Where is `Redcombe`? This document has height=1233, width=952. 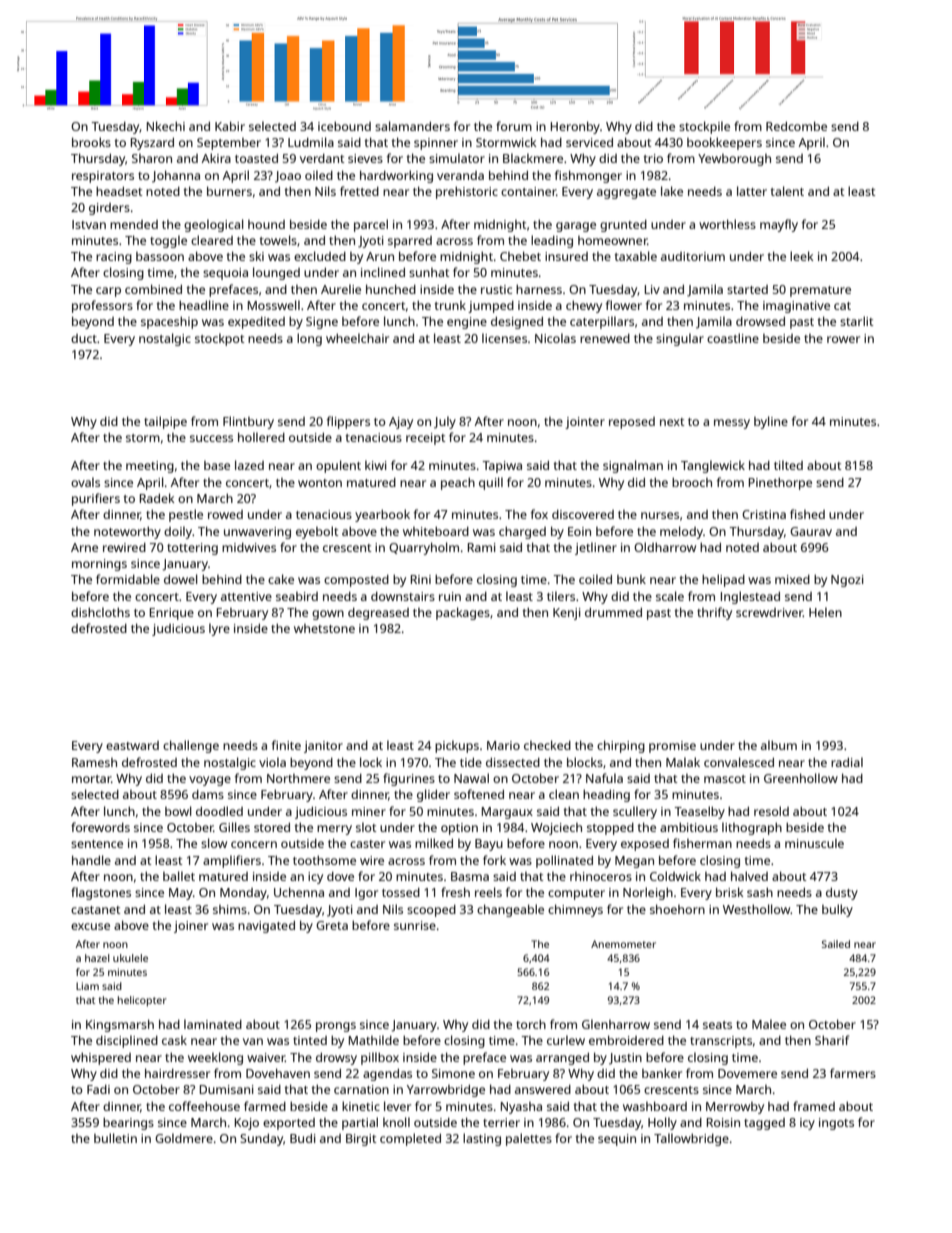
Redcombe is located at coordinates (796, 126).
